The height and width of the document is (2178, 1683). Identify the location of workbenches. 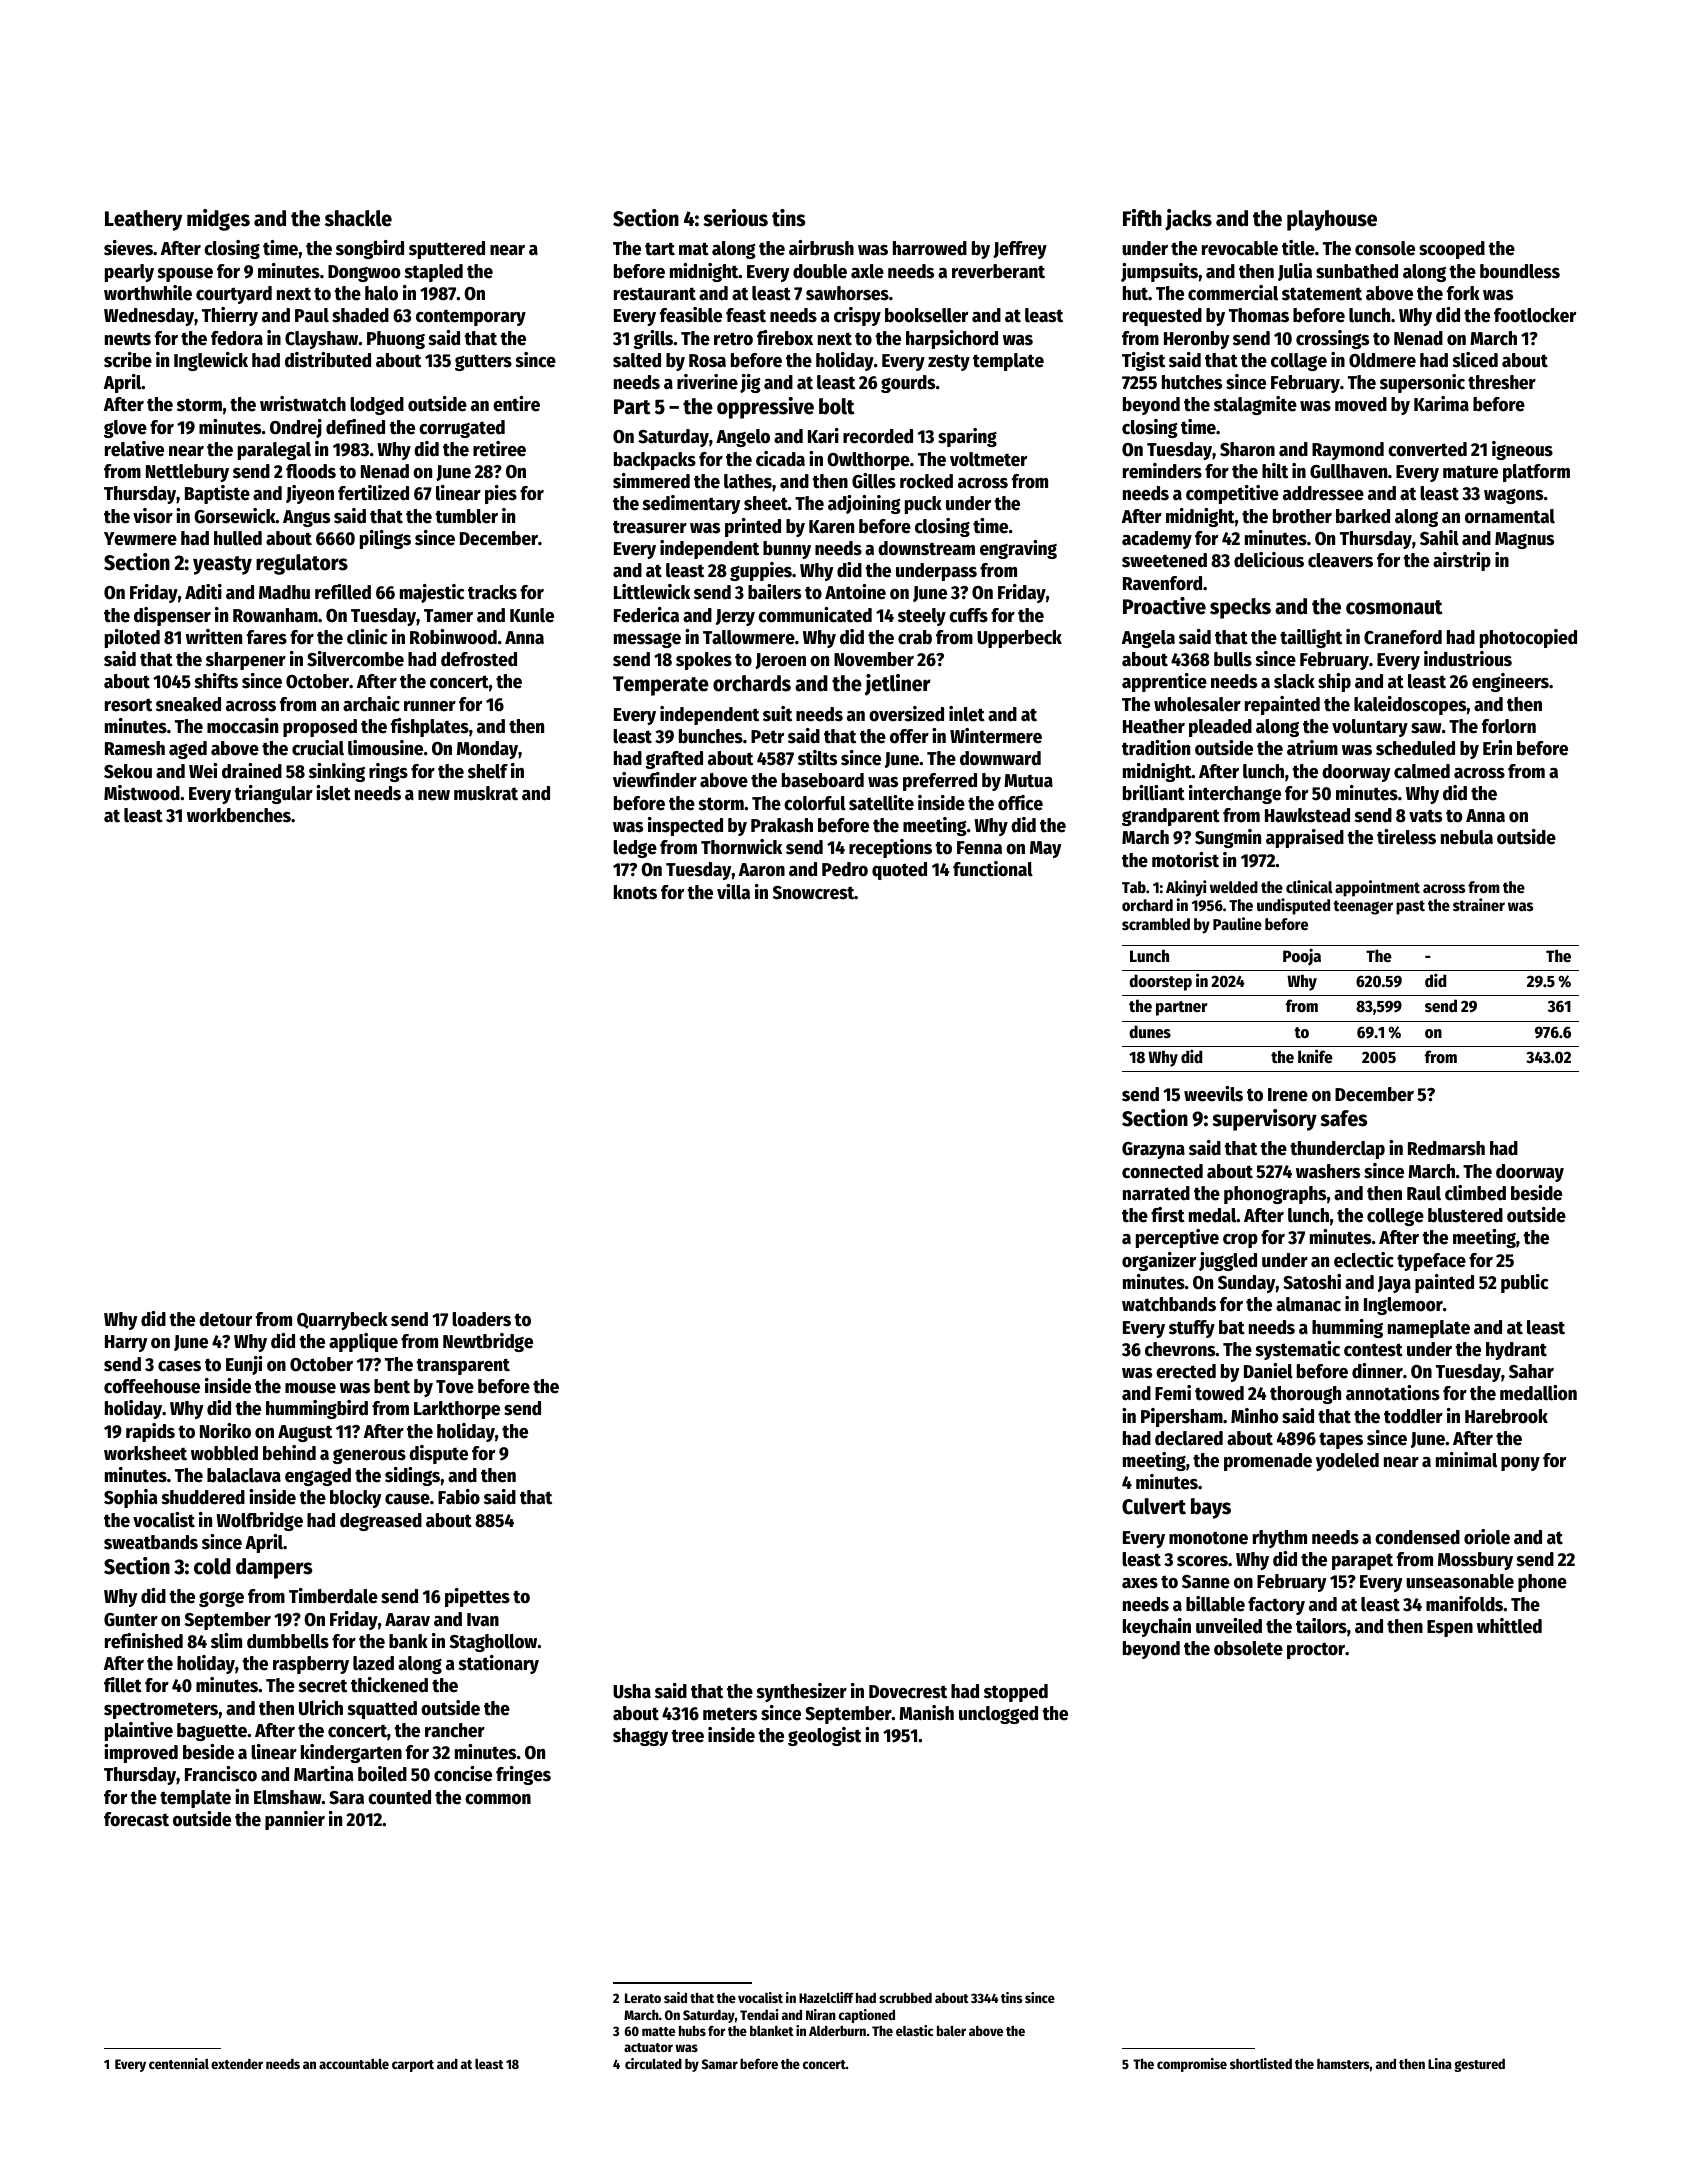
(239, 815).
